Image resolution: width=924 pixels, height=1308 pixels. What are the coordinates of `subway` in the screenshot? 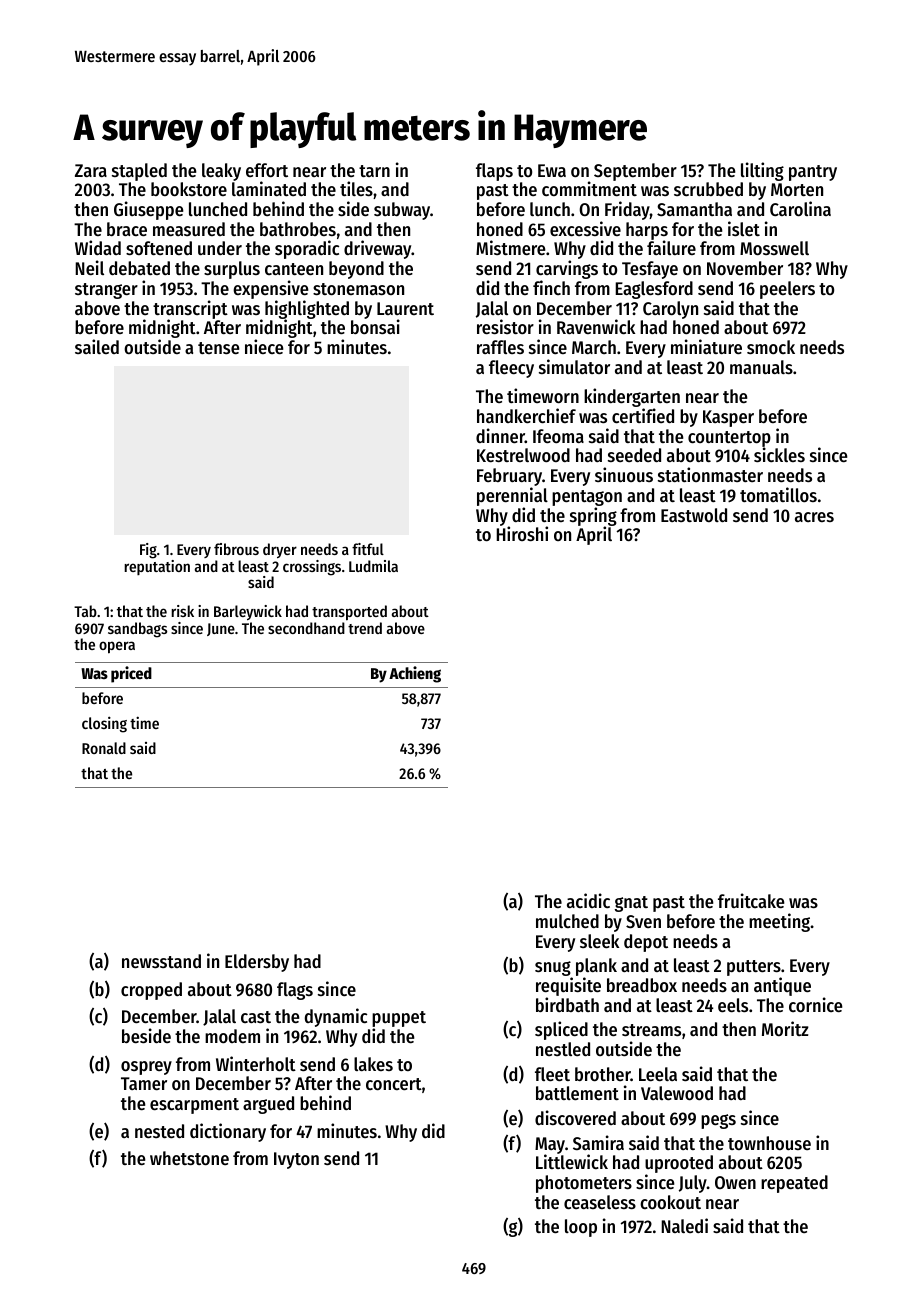 It's located at (402, 211).
